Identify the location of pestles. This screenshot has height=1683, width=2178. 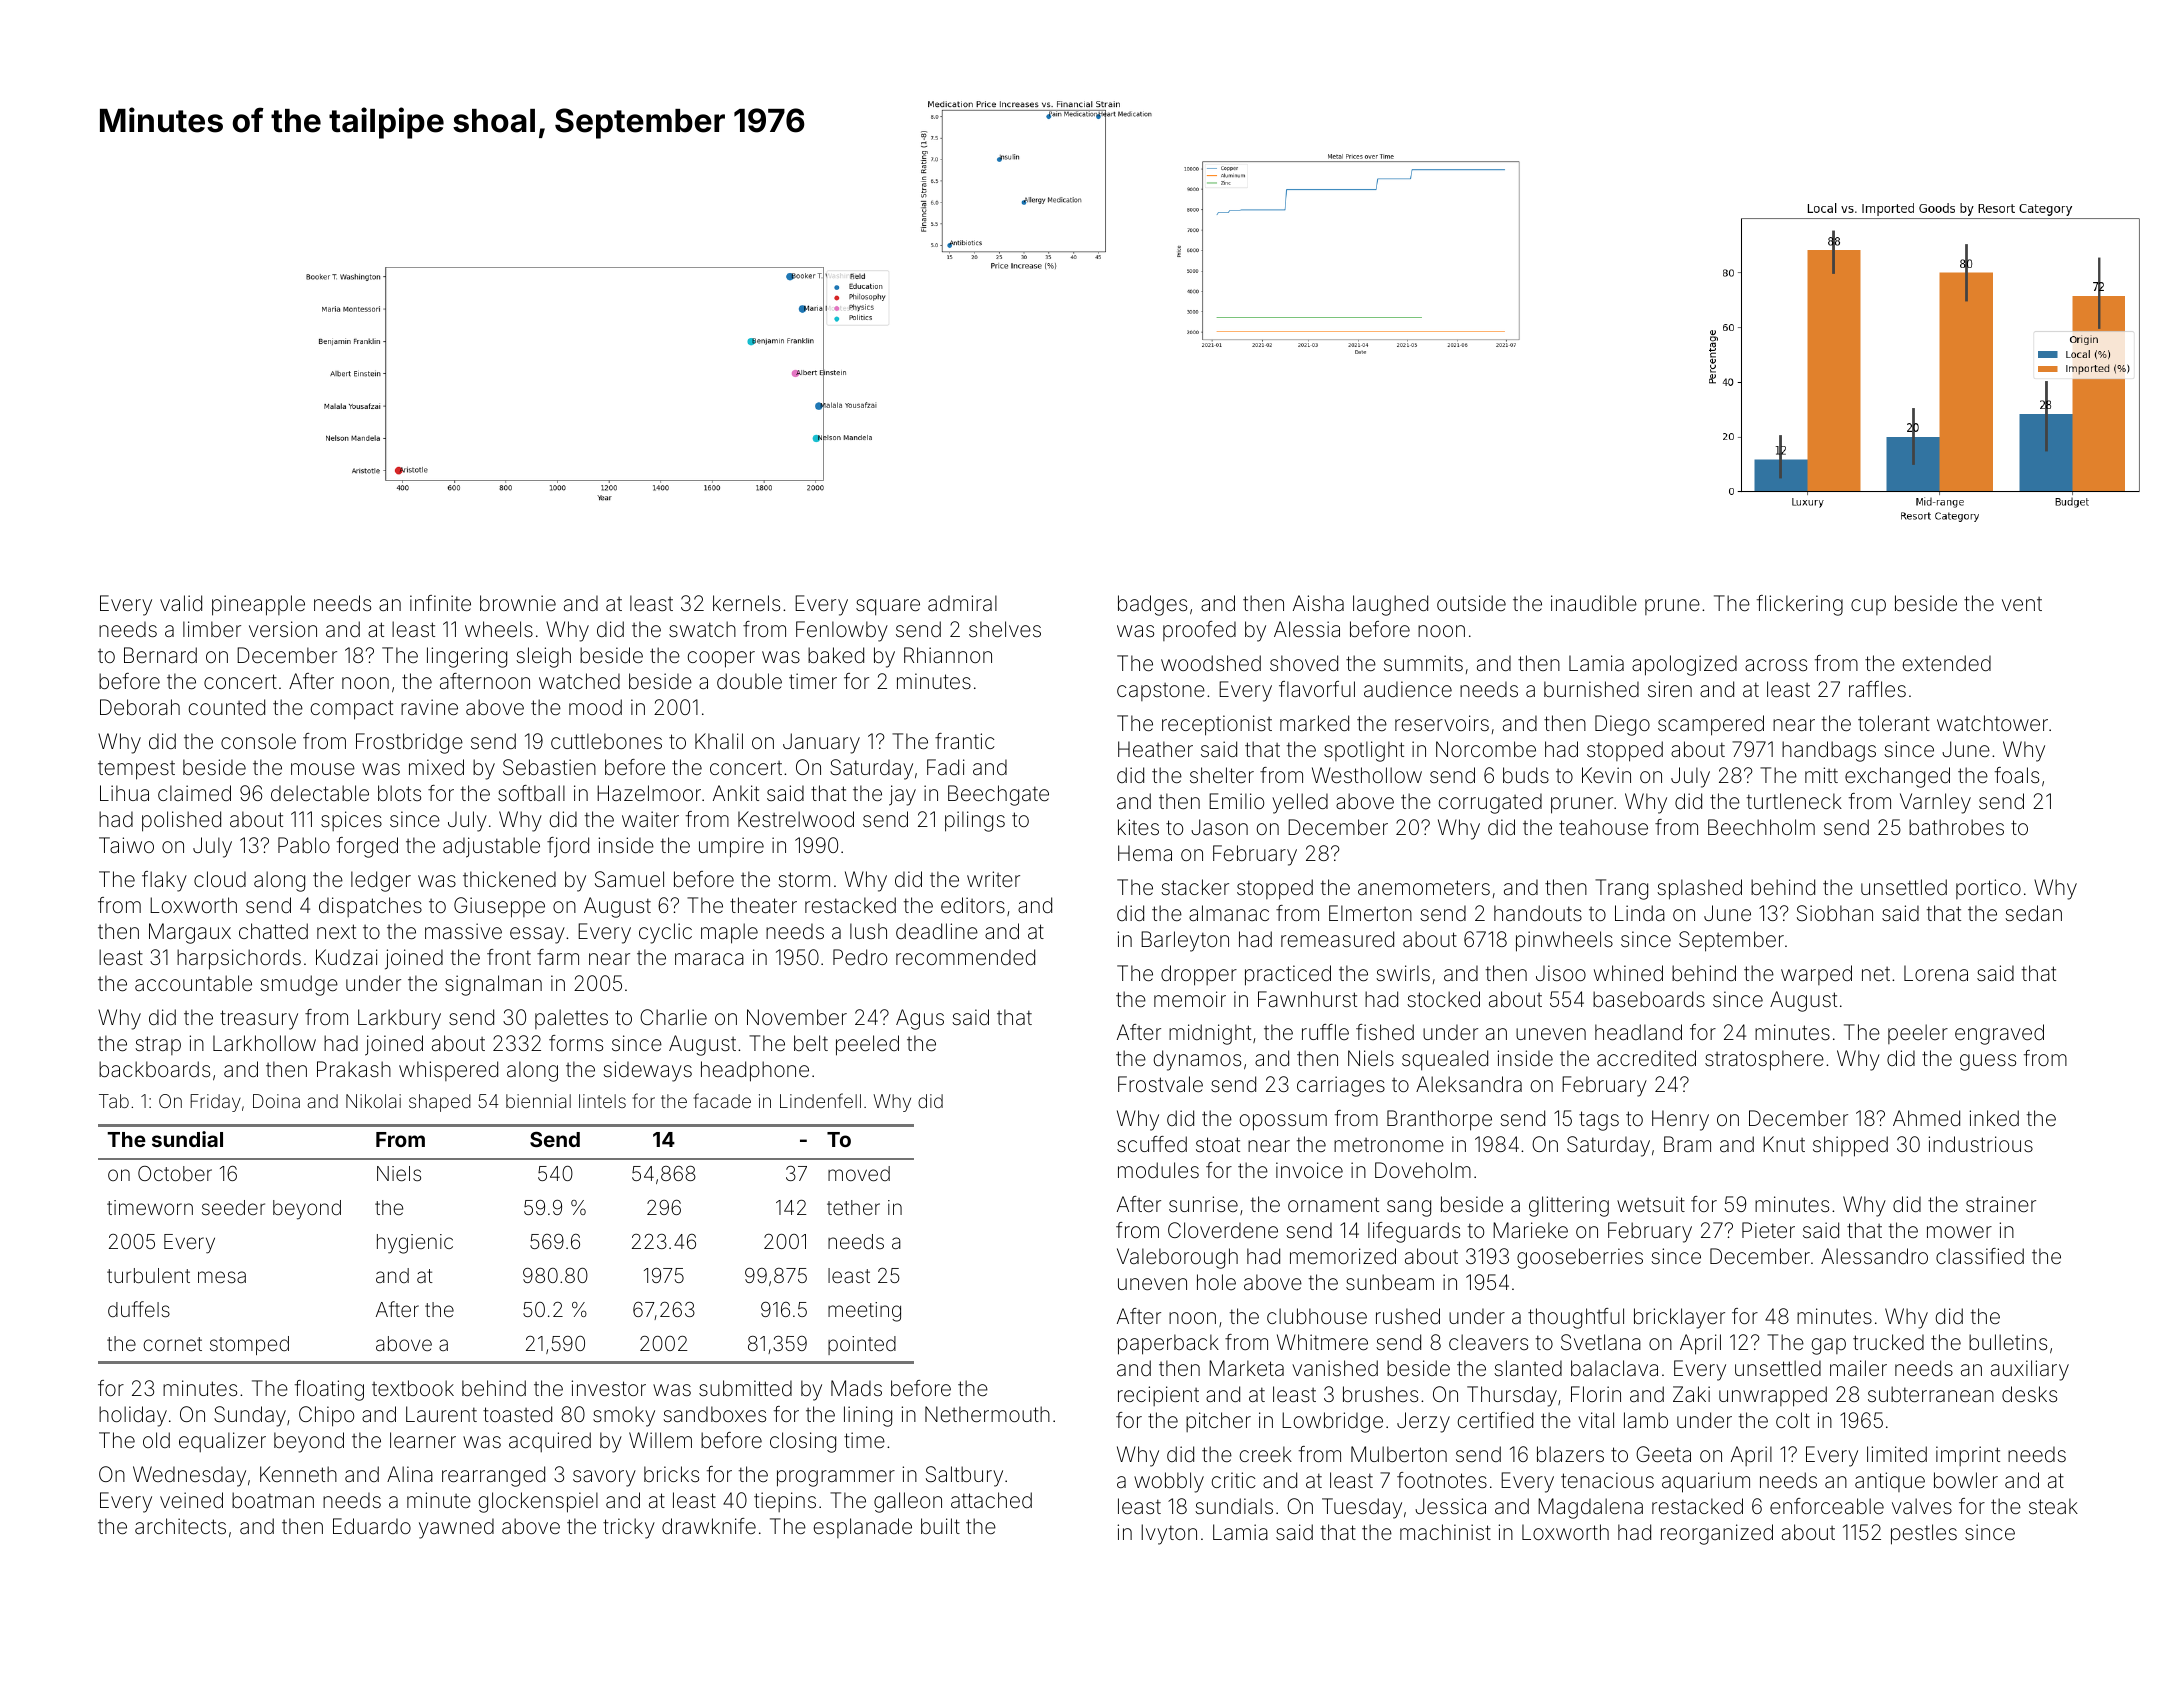
(1924, 1534).
